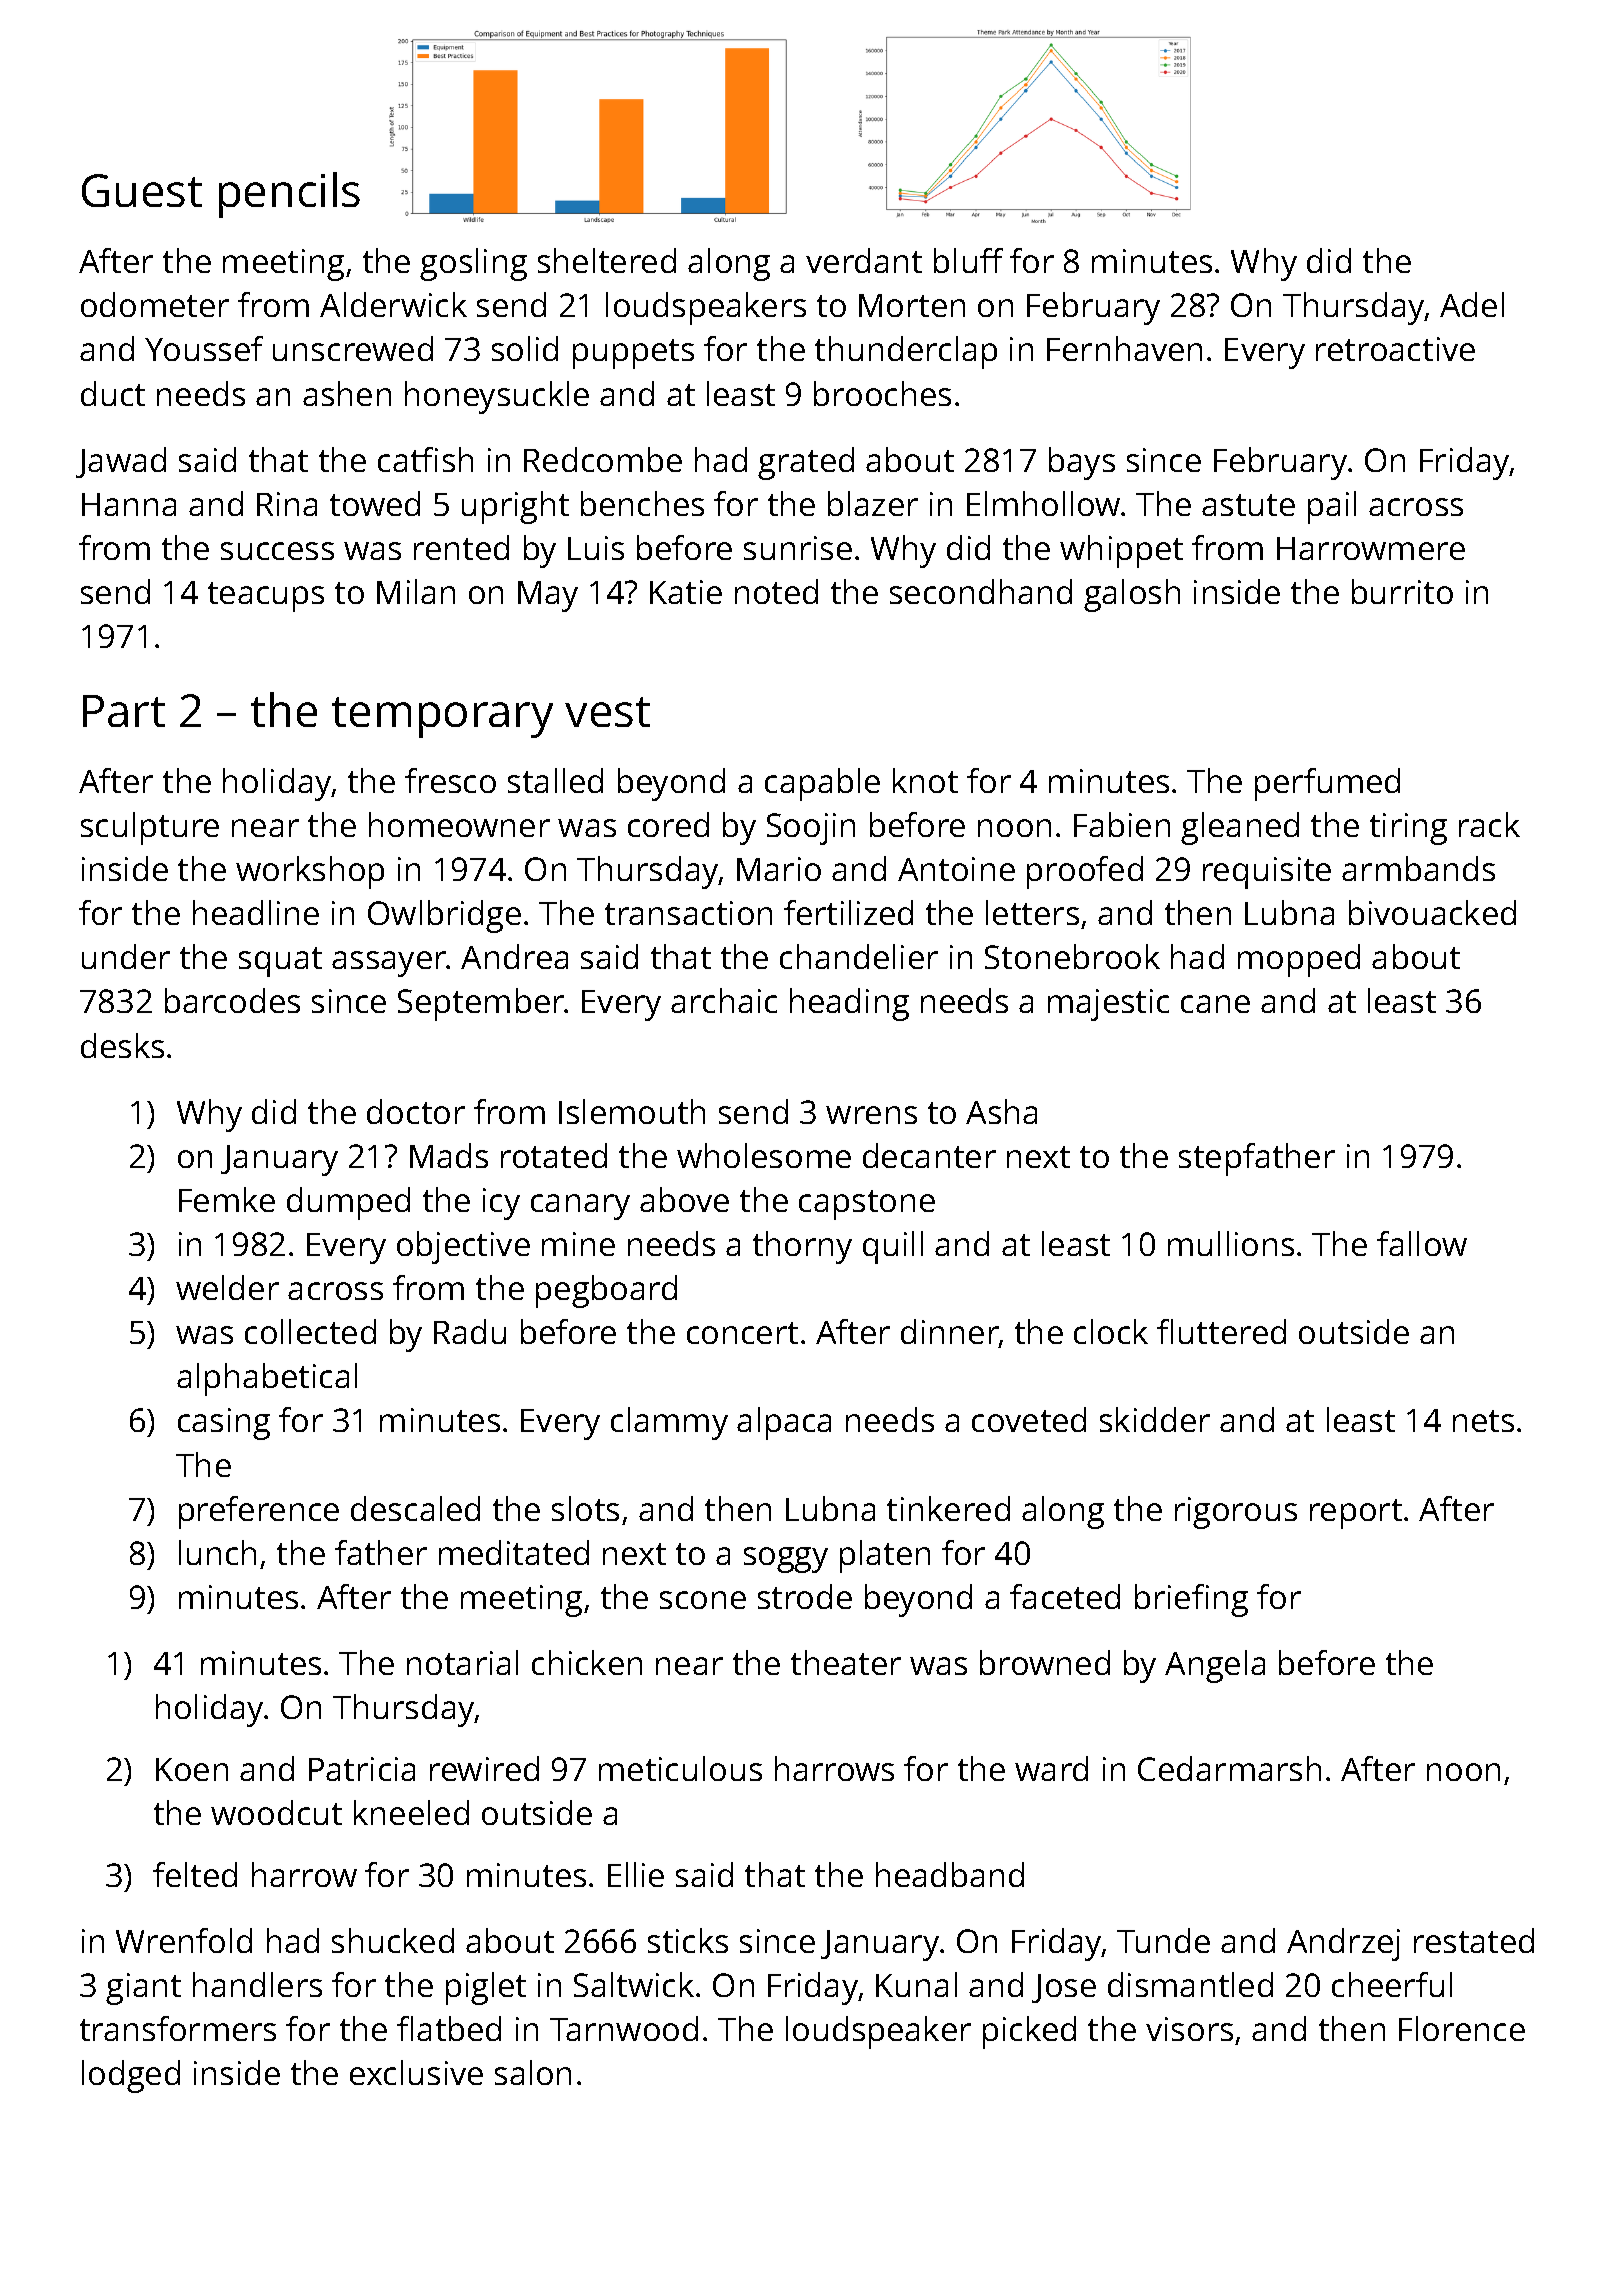  Describe the element at coordinates (580, 1207) in the image. I see `canary` at that location.
